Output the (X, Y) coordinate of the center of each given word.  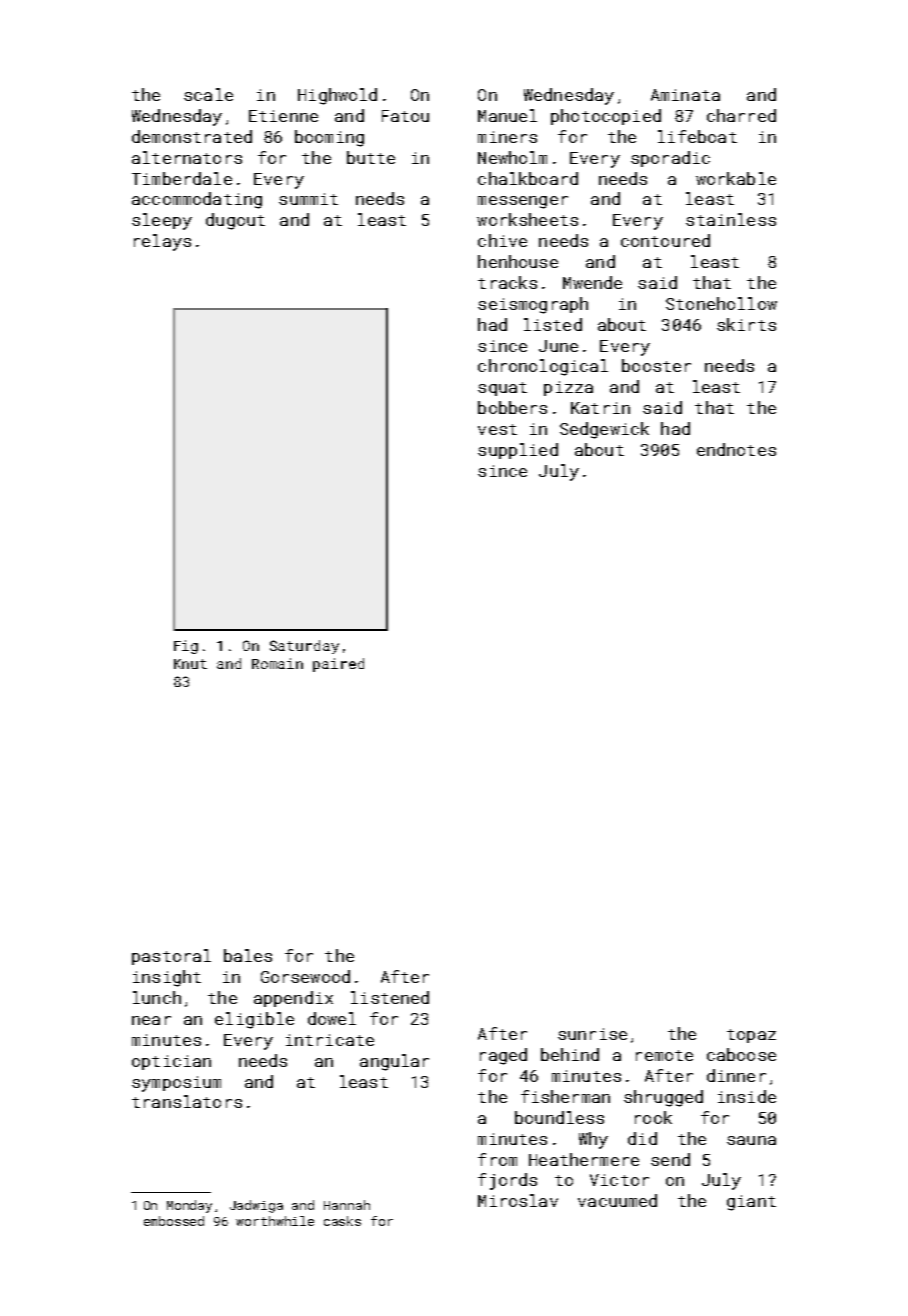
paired (338, 665)
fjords (507, 1181)
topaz (751, 1036)
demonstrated (192, 136)
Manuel (507, 115)
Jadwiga (256, 1206)
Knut (190, 664)
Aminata (685, 95)
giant (751, 1203)
